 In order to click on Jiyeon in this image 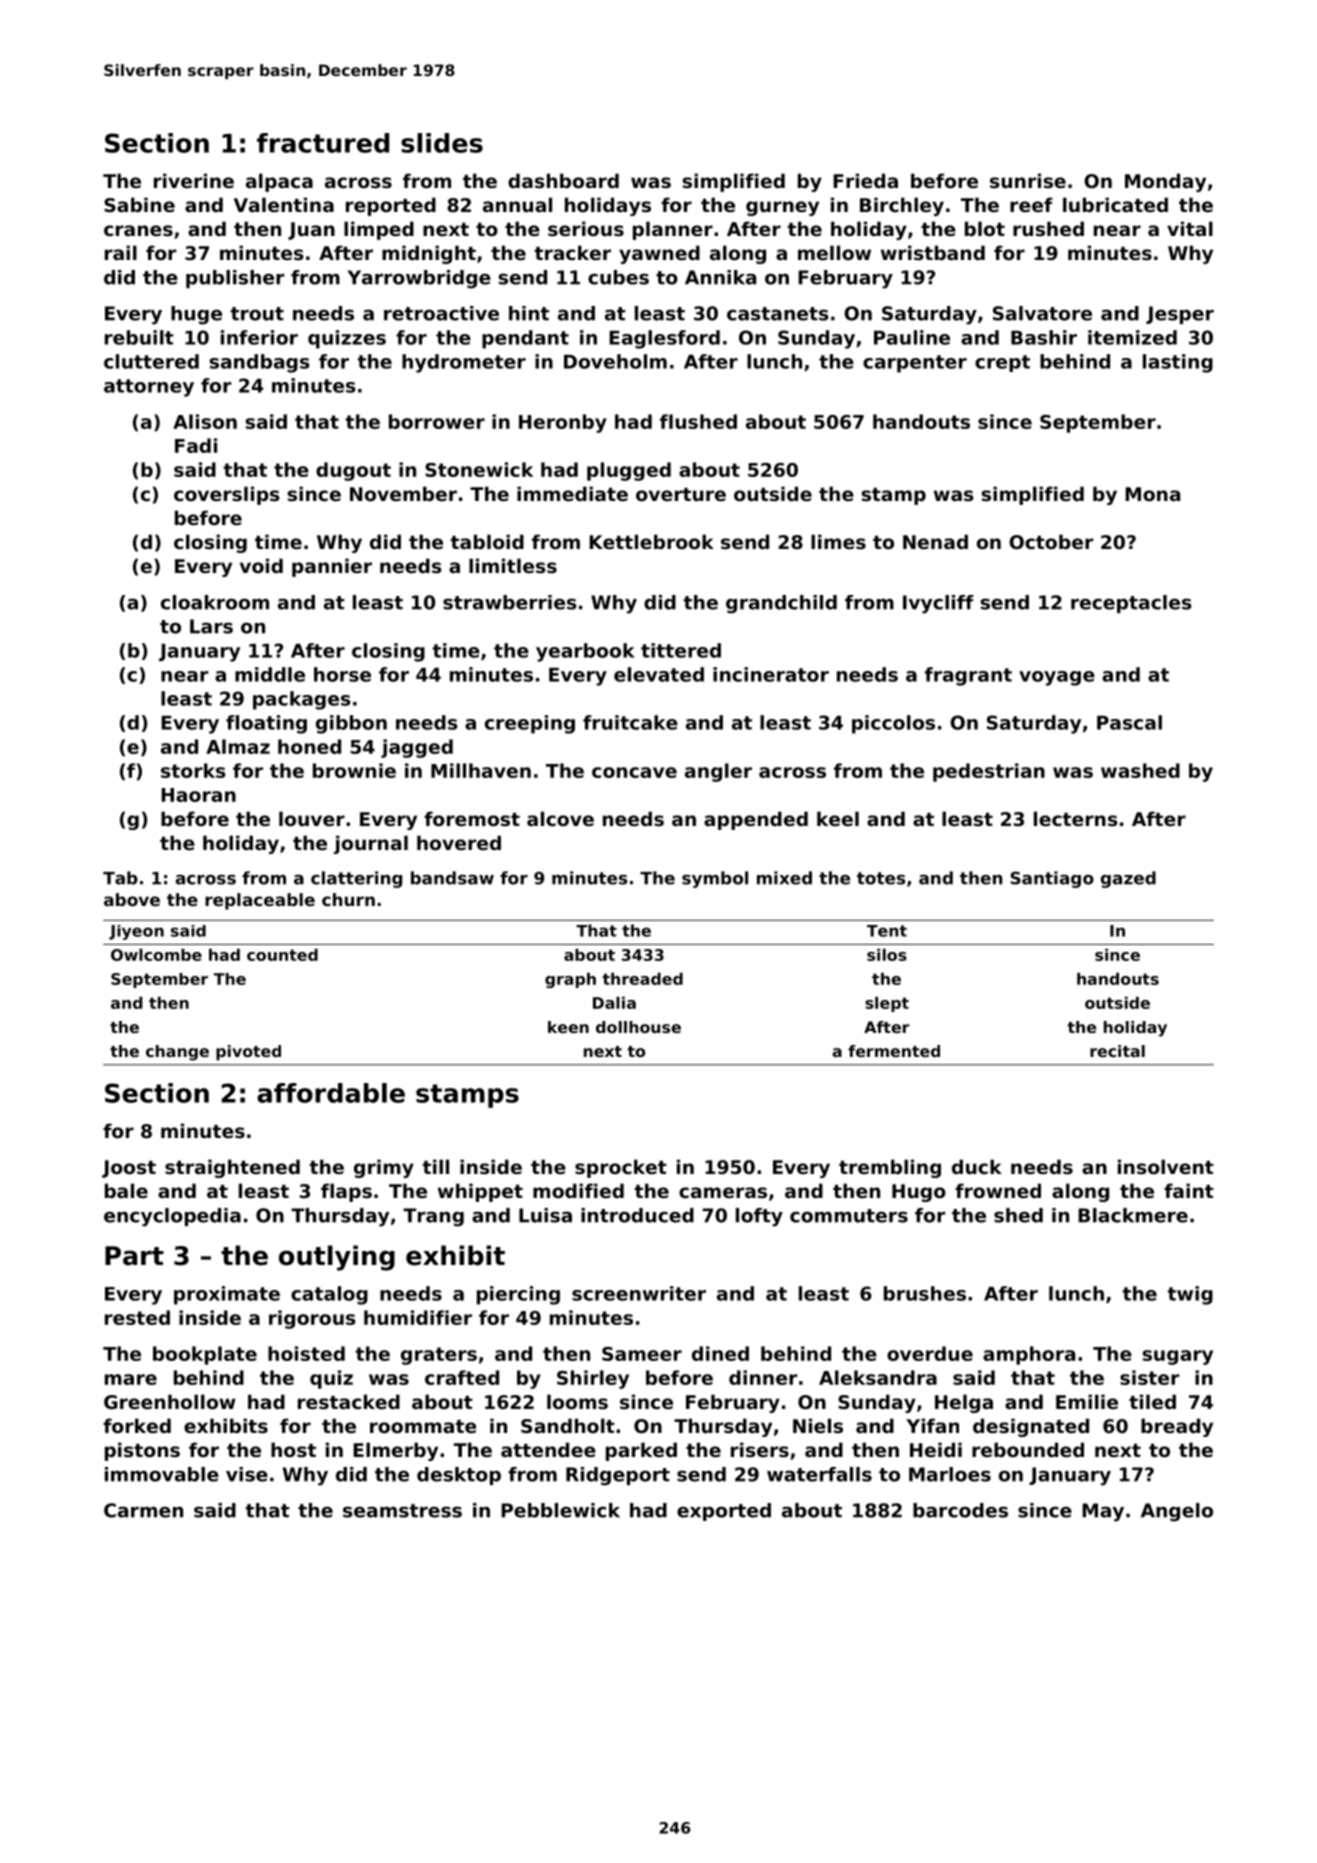, I will do `click(136, 932)`.
